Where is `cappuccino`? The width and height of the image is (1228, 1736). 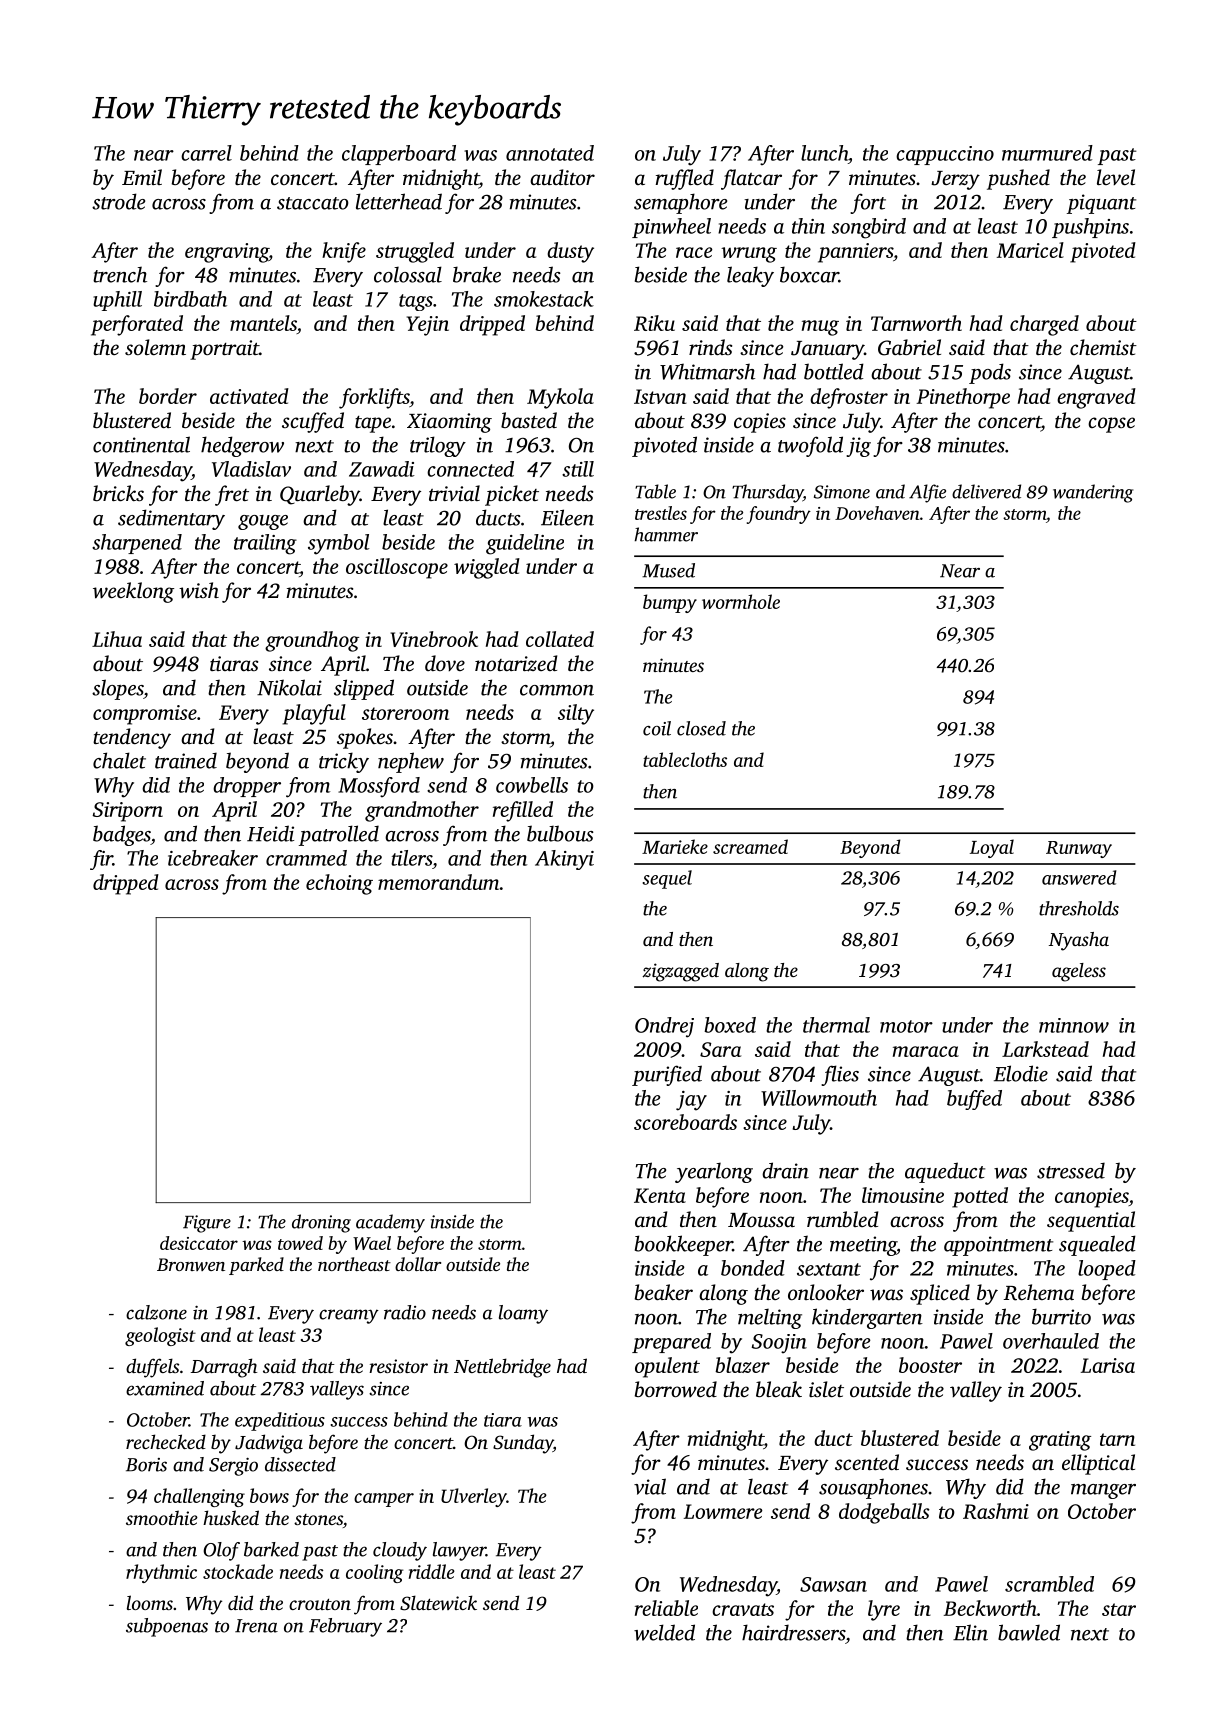
cappuccino is located at coordinates (945, 155).
